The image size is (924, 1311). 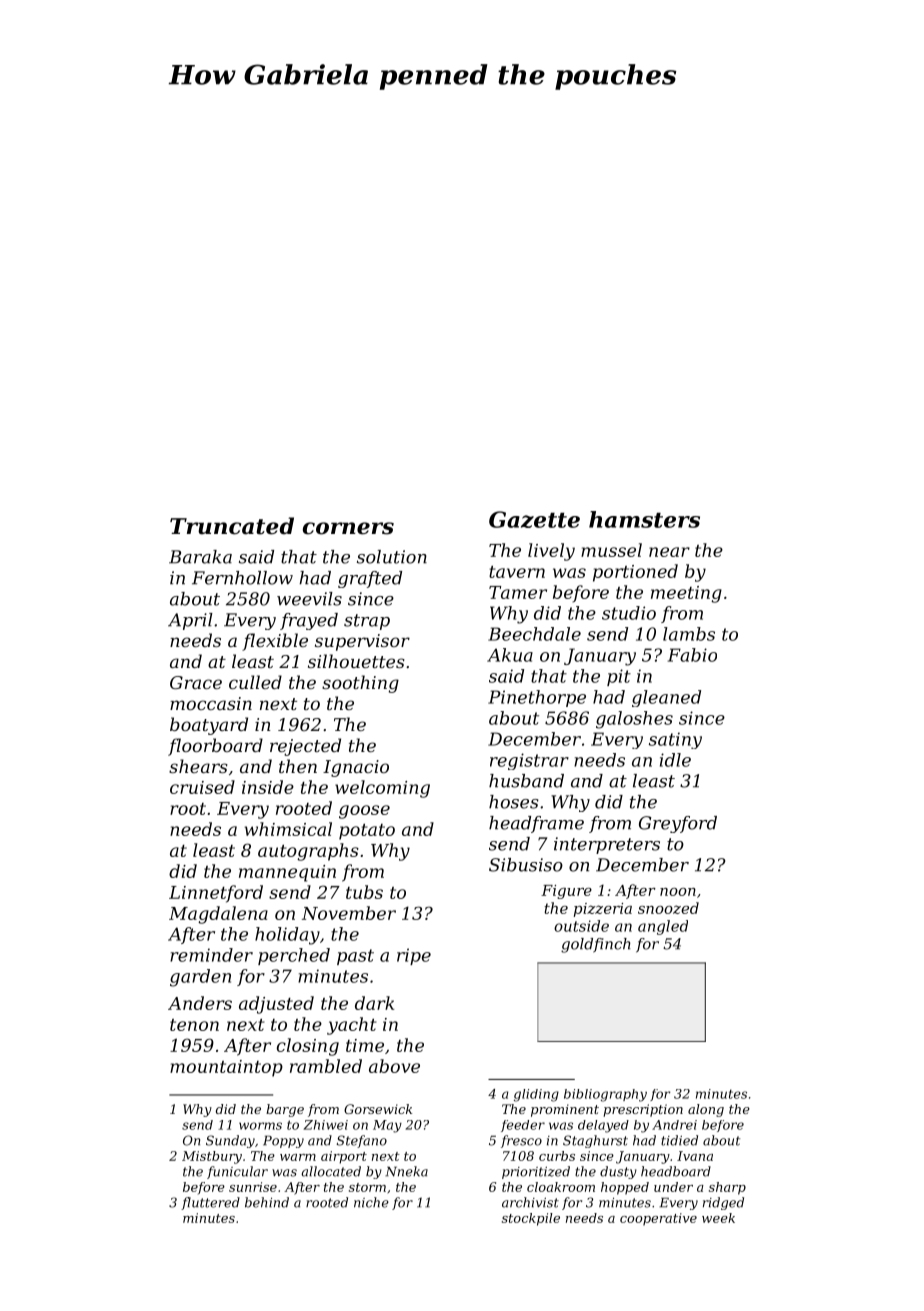 I want to click on hamsters, so click(x=644, y=519).
